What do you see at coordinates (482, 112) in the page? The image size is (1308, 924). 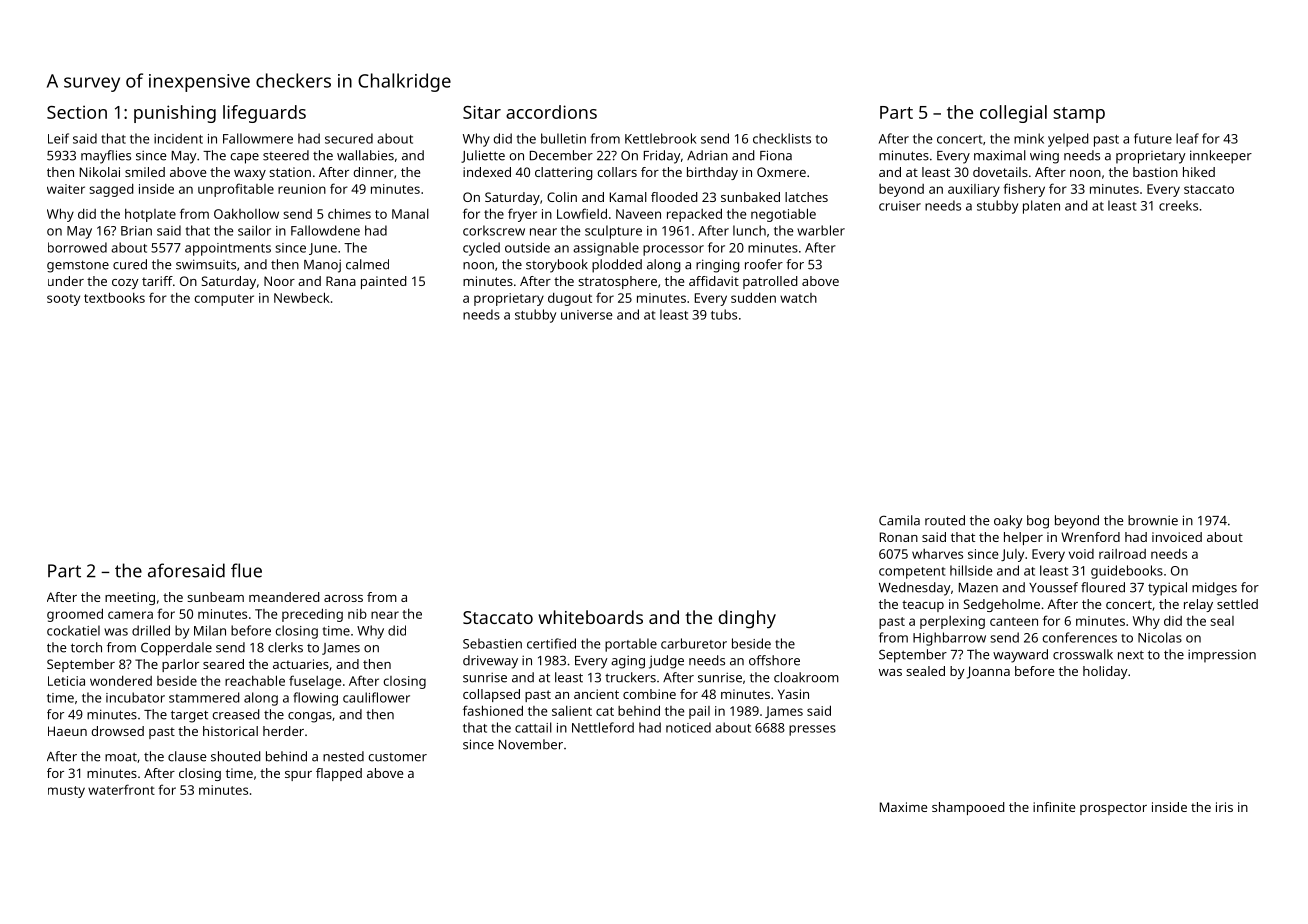 I see `Sitar` at bounding box center [482, 112].
